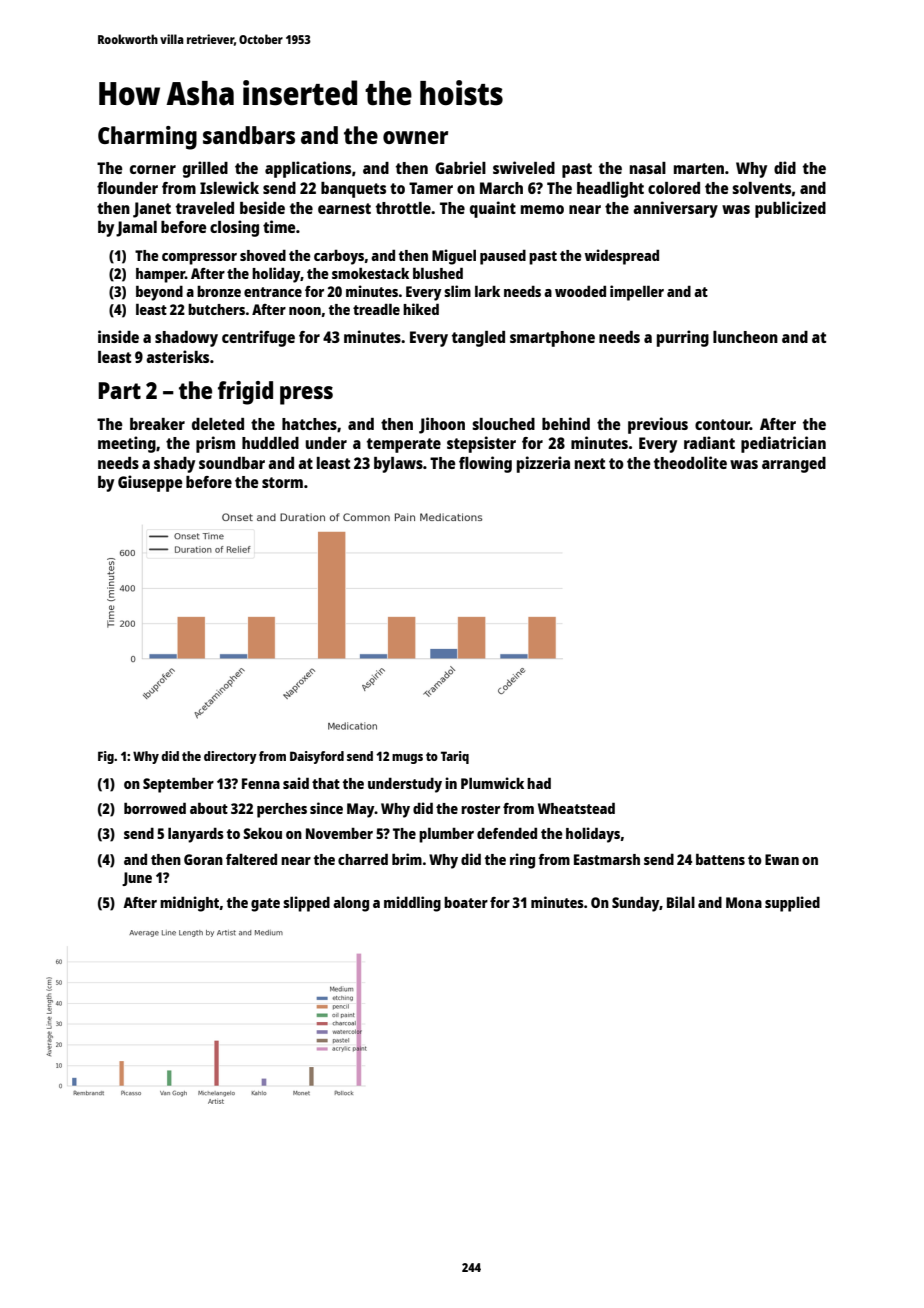  What do you see at coordinates (258, 338) in the screenshot?
I see `centrifuge` at bounding box center [258, 338].
